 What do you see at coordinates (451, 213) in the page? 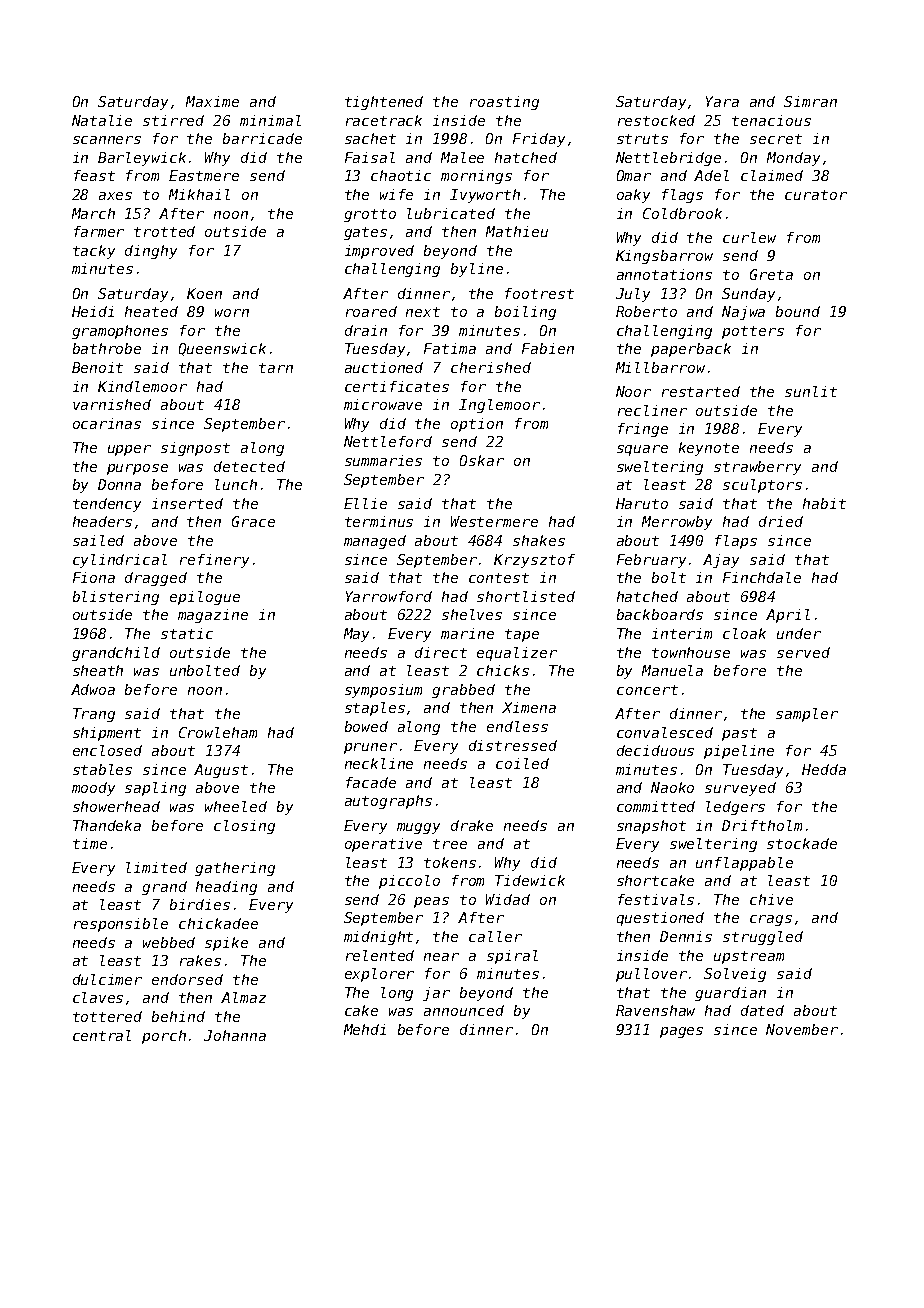
I see `lubricated` at bounding box center [451, 213].
